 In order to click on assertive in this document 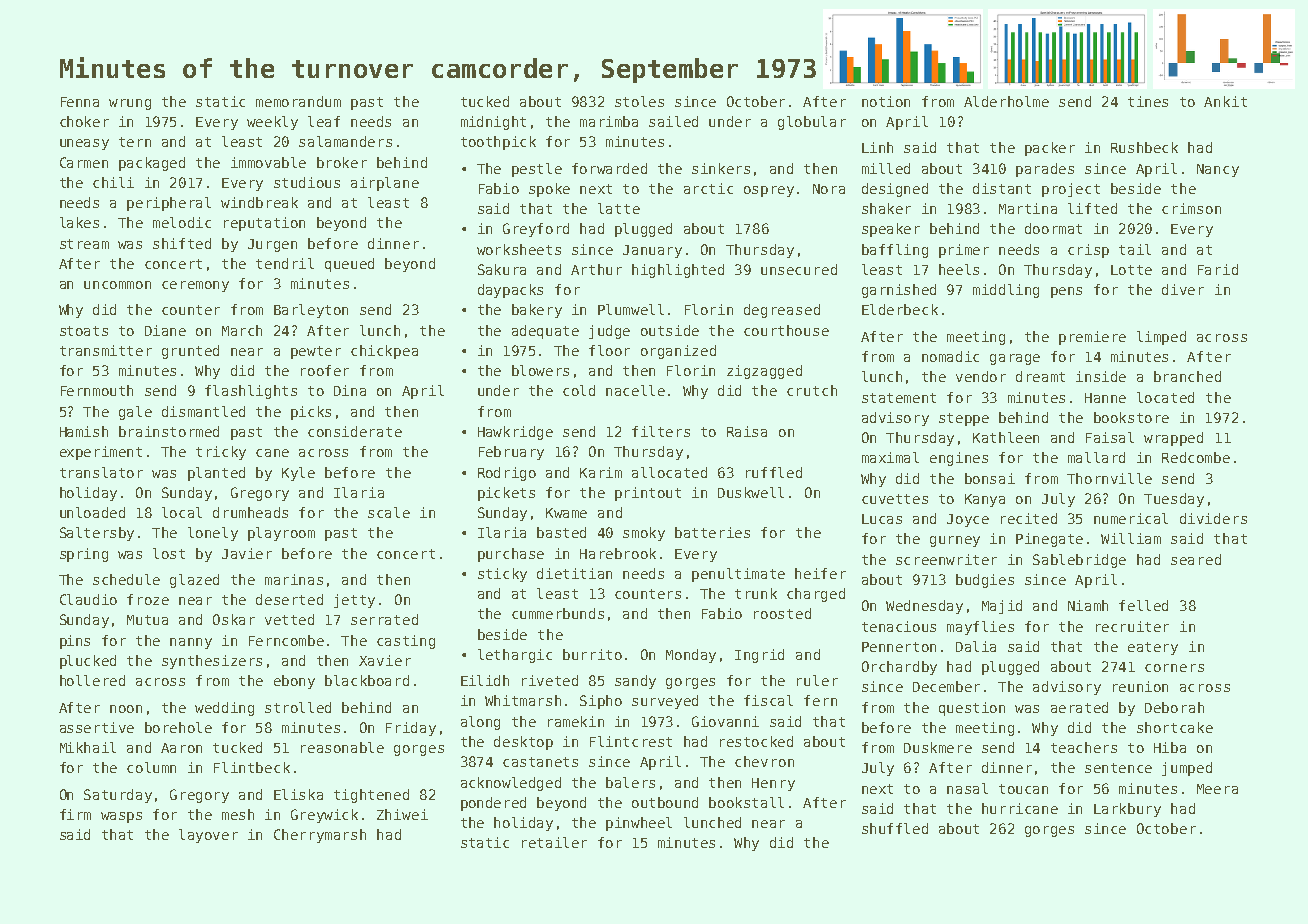, I will do `click(97, 727)`.
